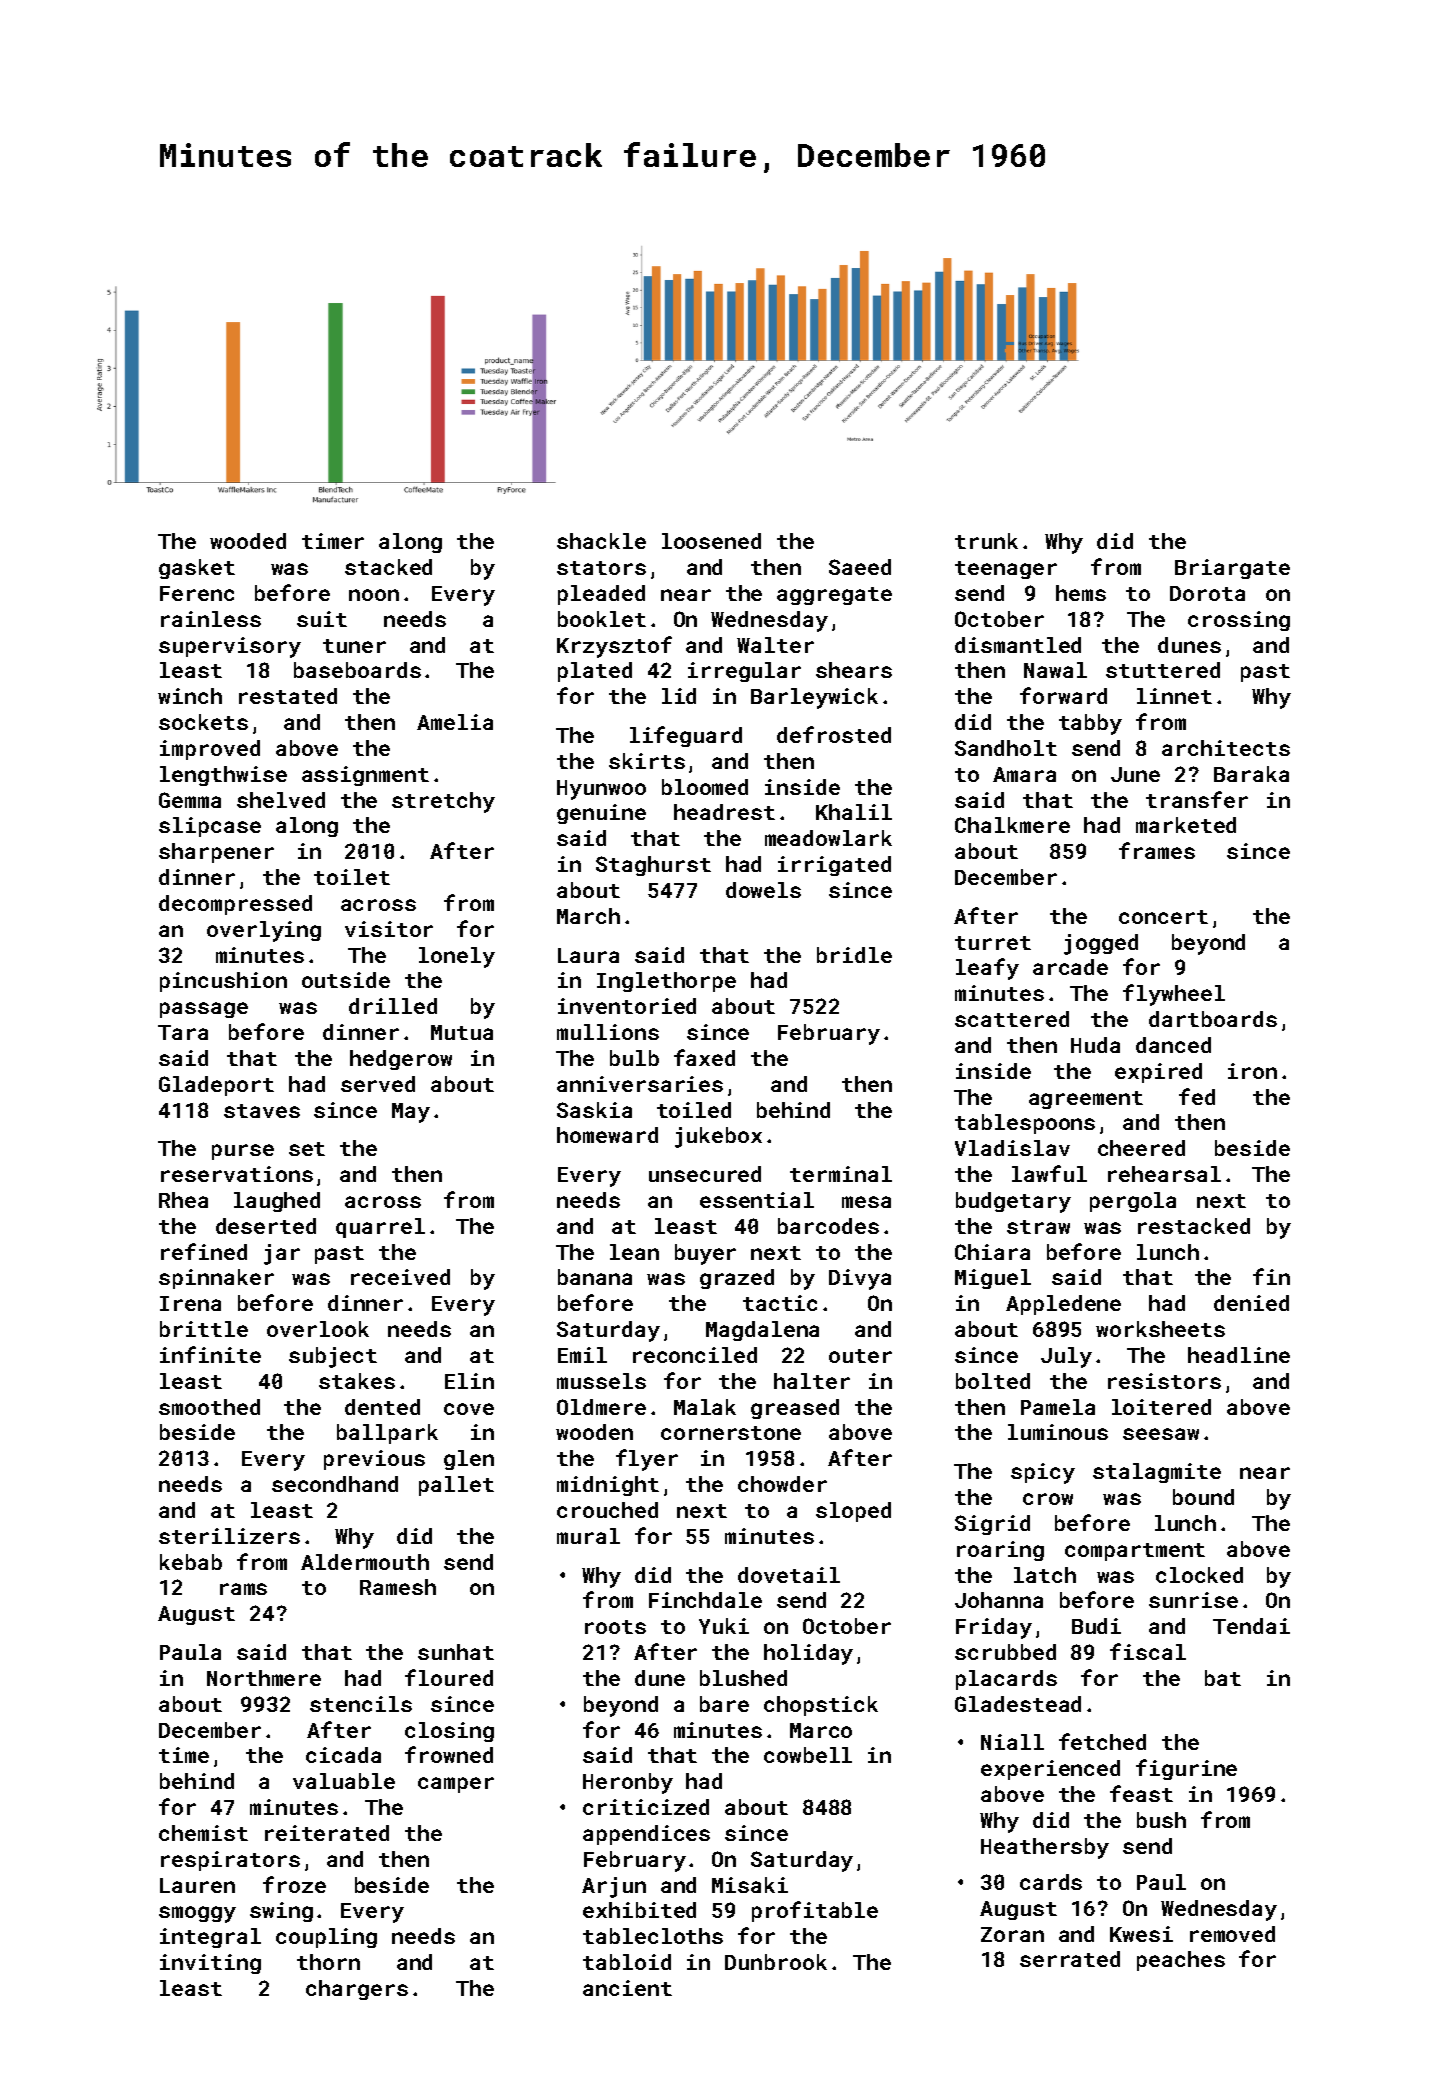  What do you see at coordinates (230, 647) in the page?
I see `supervisory` at bounding box center [230, 647].
